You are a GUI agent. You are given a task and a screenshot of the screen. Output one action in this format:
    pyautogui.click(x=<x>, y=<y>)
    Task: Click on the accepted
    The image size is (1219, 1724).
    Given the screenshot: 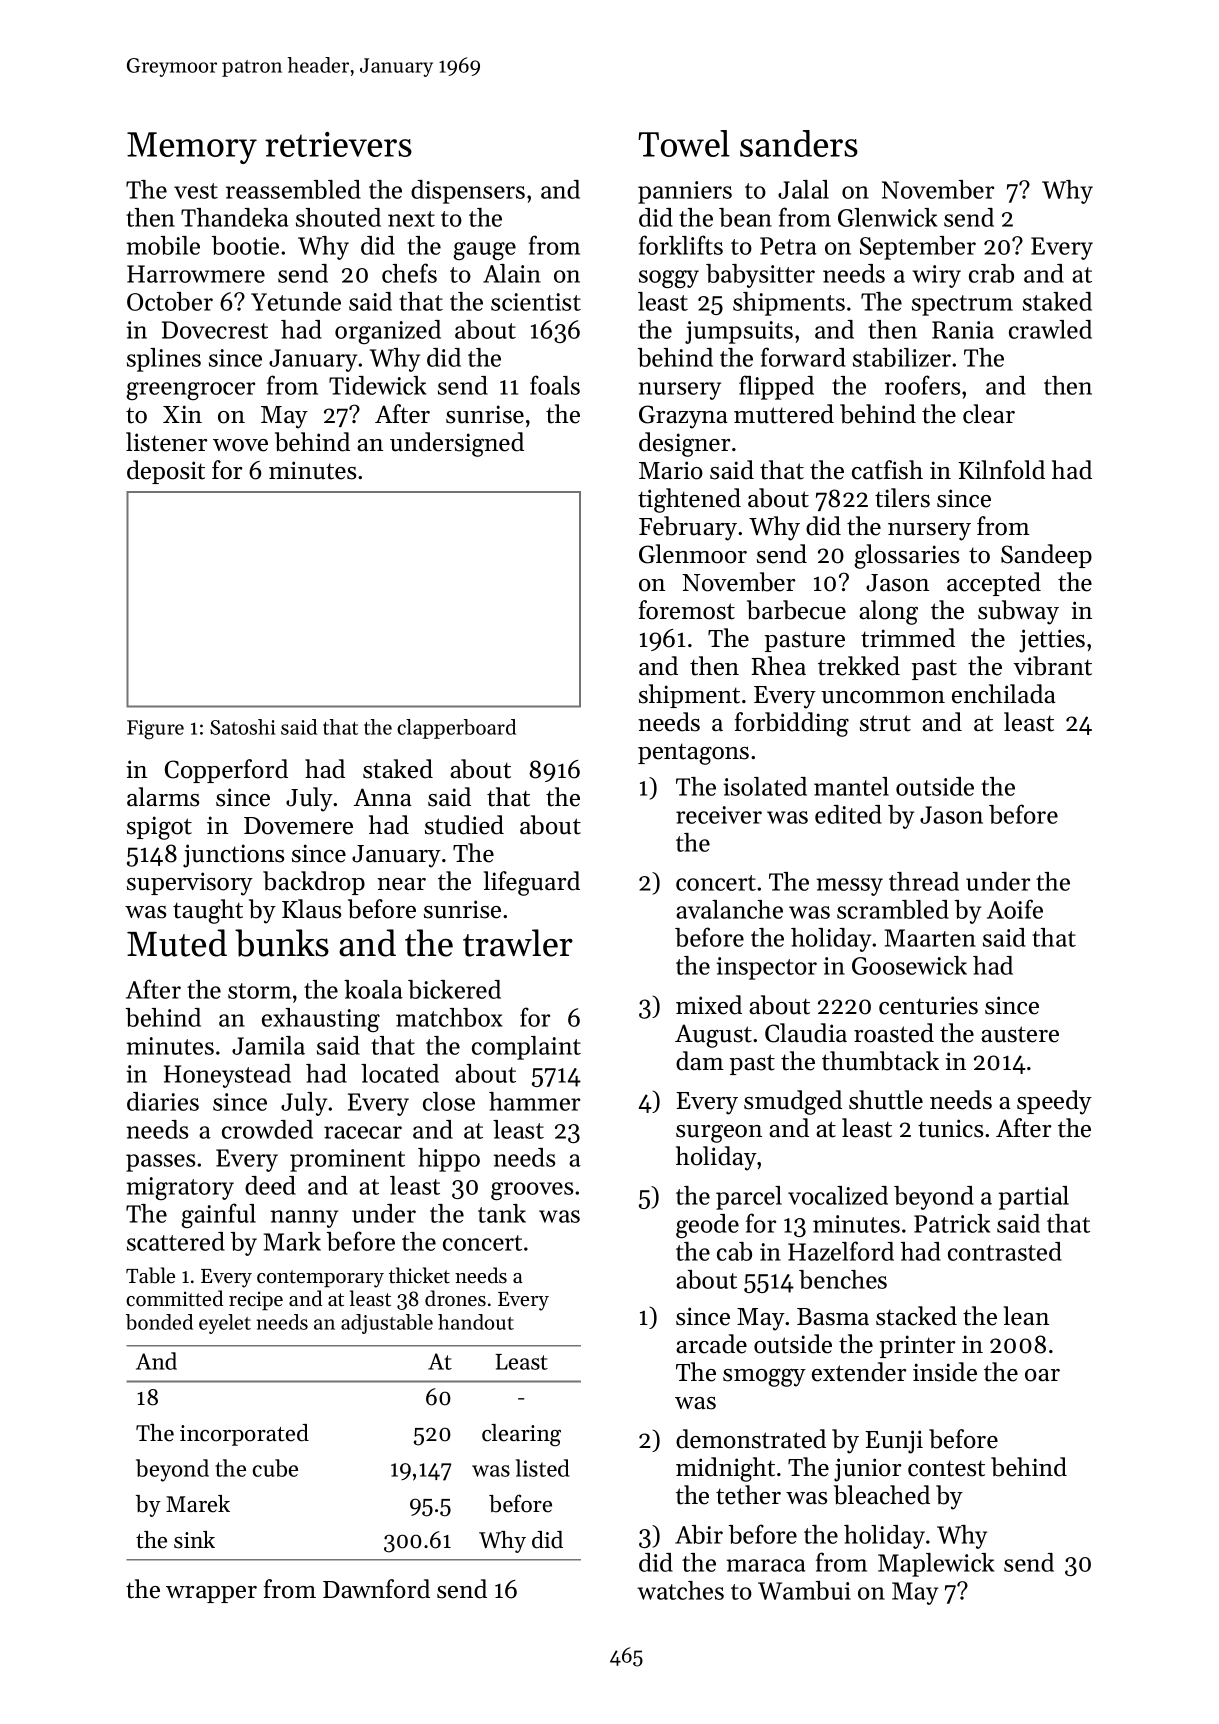 What is the action you would take?
    pyautogui.click(x=994, y=584)
